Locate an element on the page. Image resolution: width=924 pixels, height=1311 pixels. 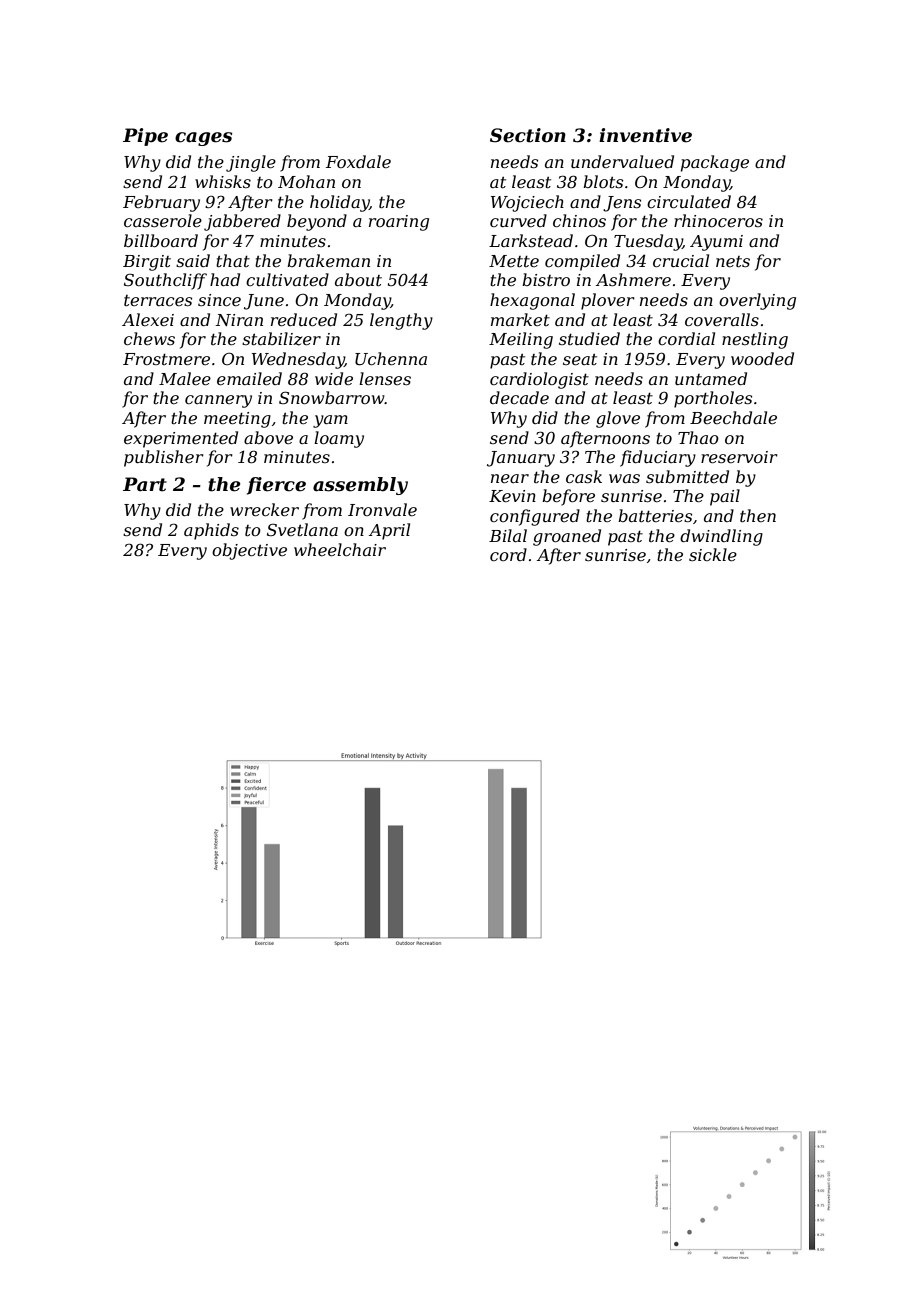
seat is located at coordinates (580, 359).
